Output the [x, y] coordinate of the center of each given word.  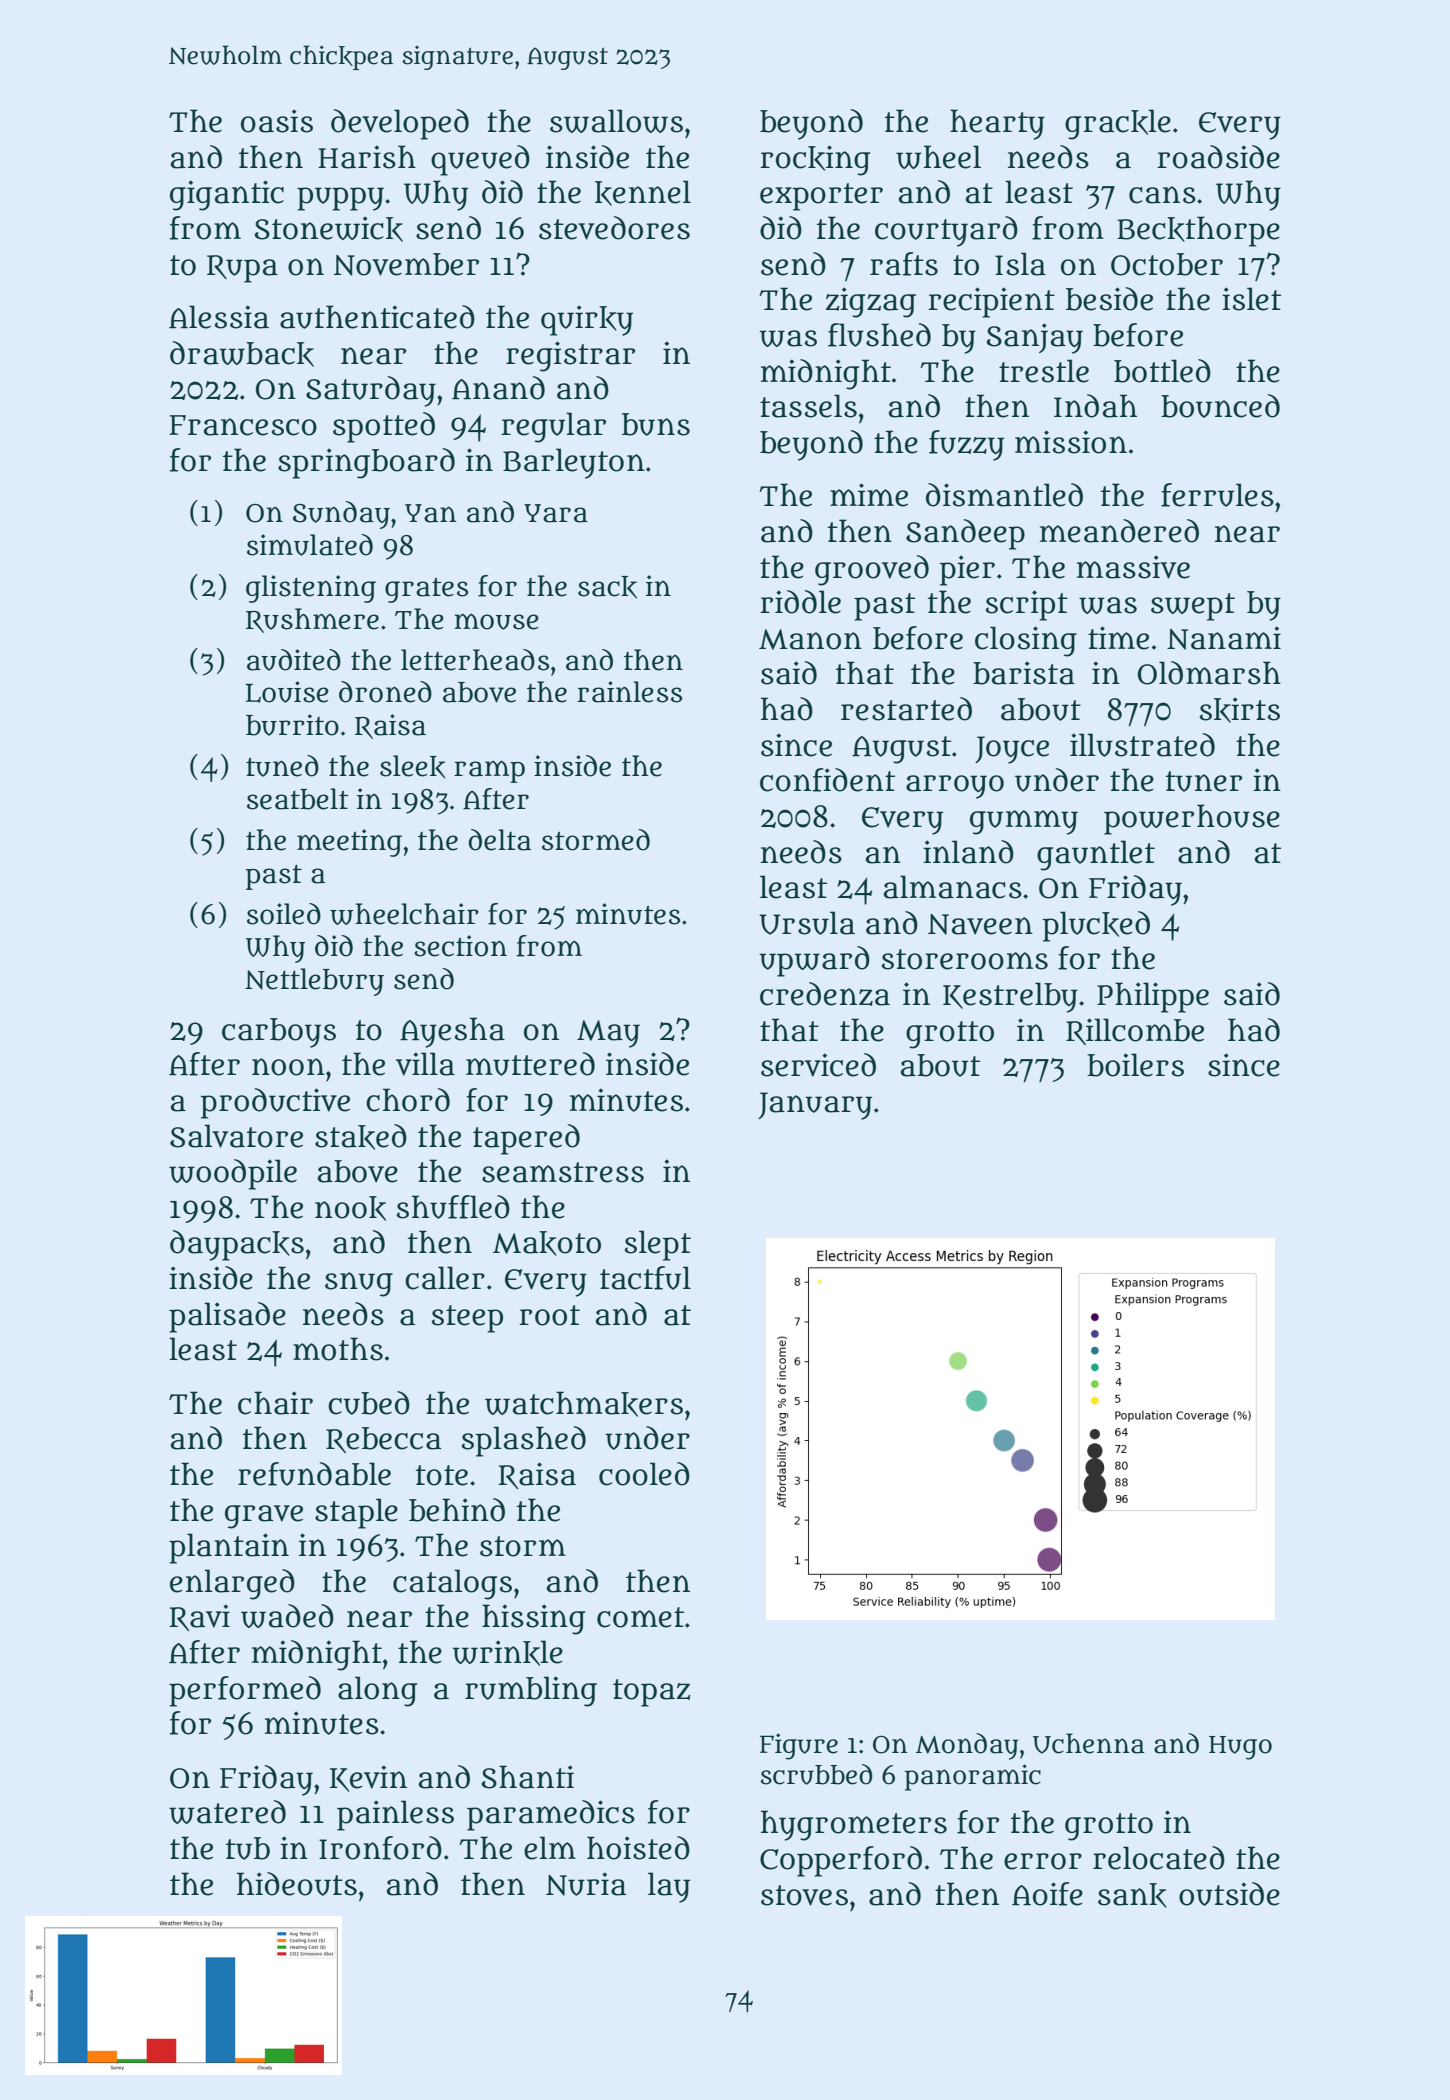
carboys [279, 1033]
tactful [645, 1278]
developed [400, 124]
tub [248, 1848]
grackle [1118, 124]
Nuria [586, 1884]
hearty [997, 124]
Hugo [1240, 1748]
